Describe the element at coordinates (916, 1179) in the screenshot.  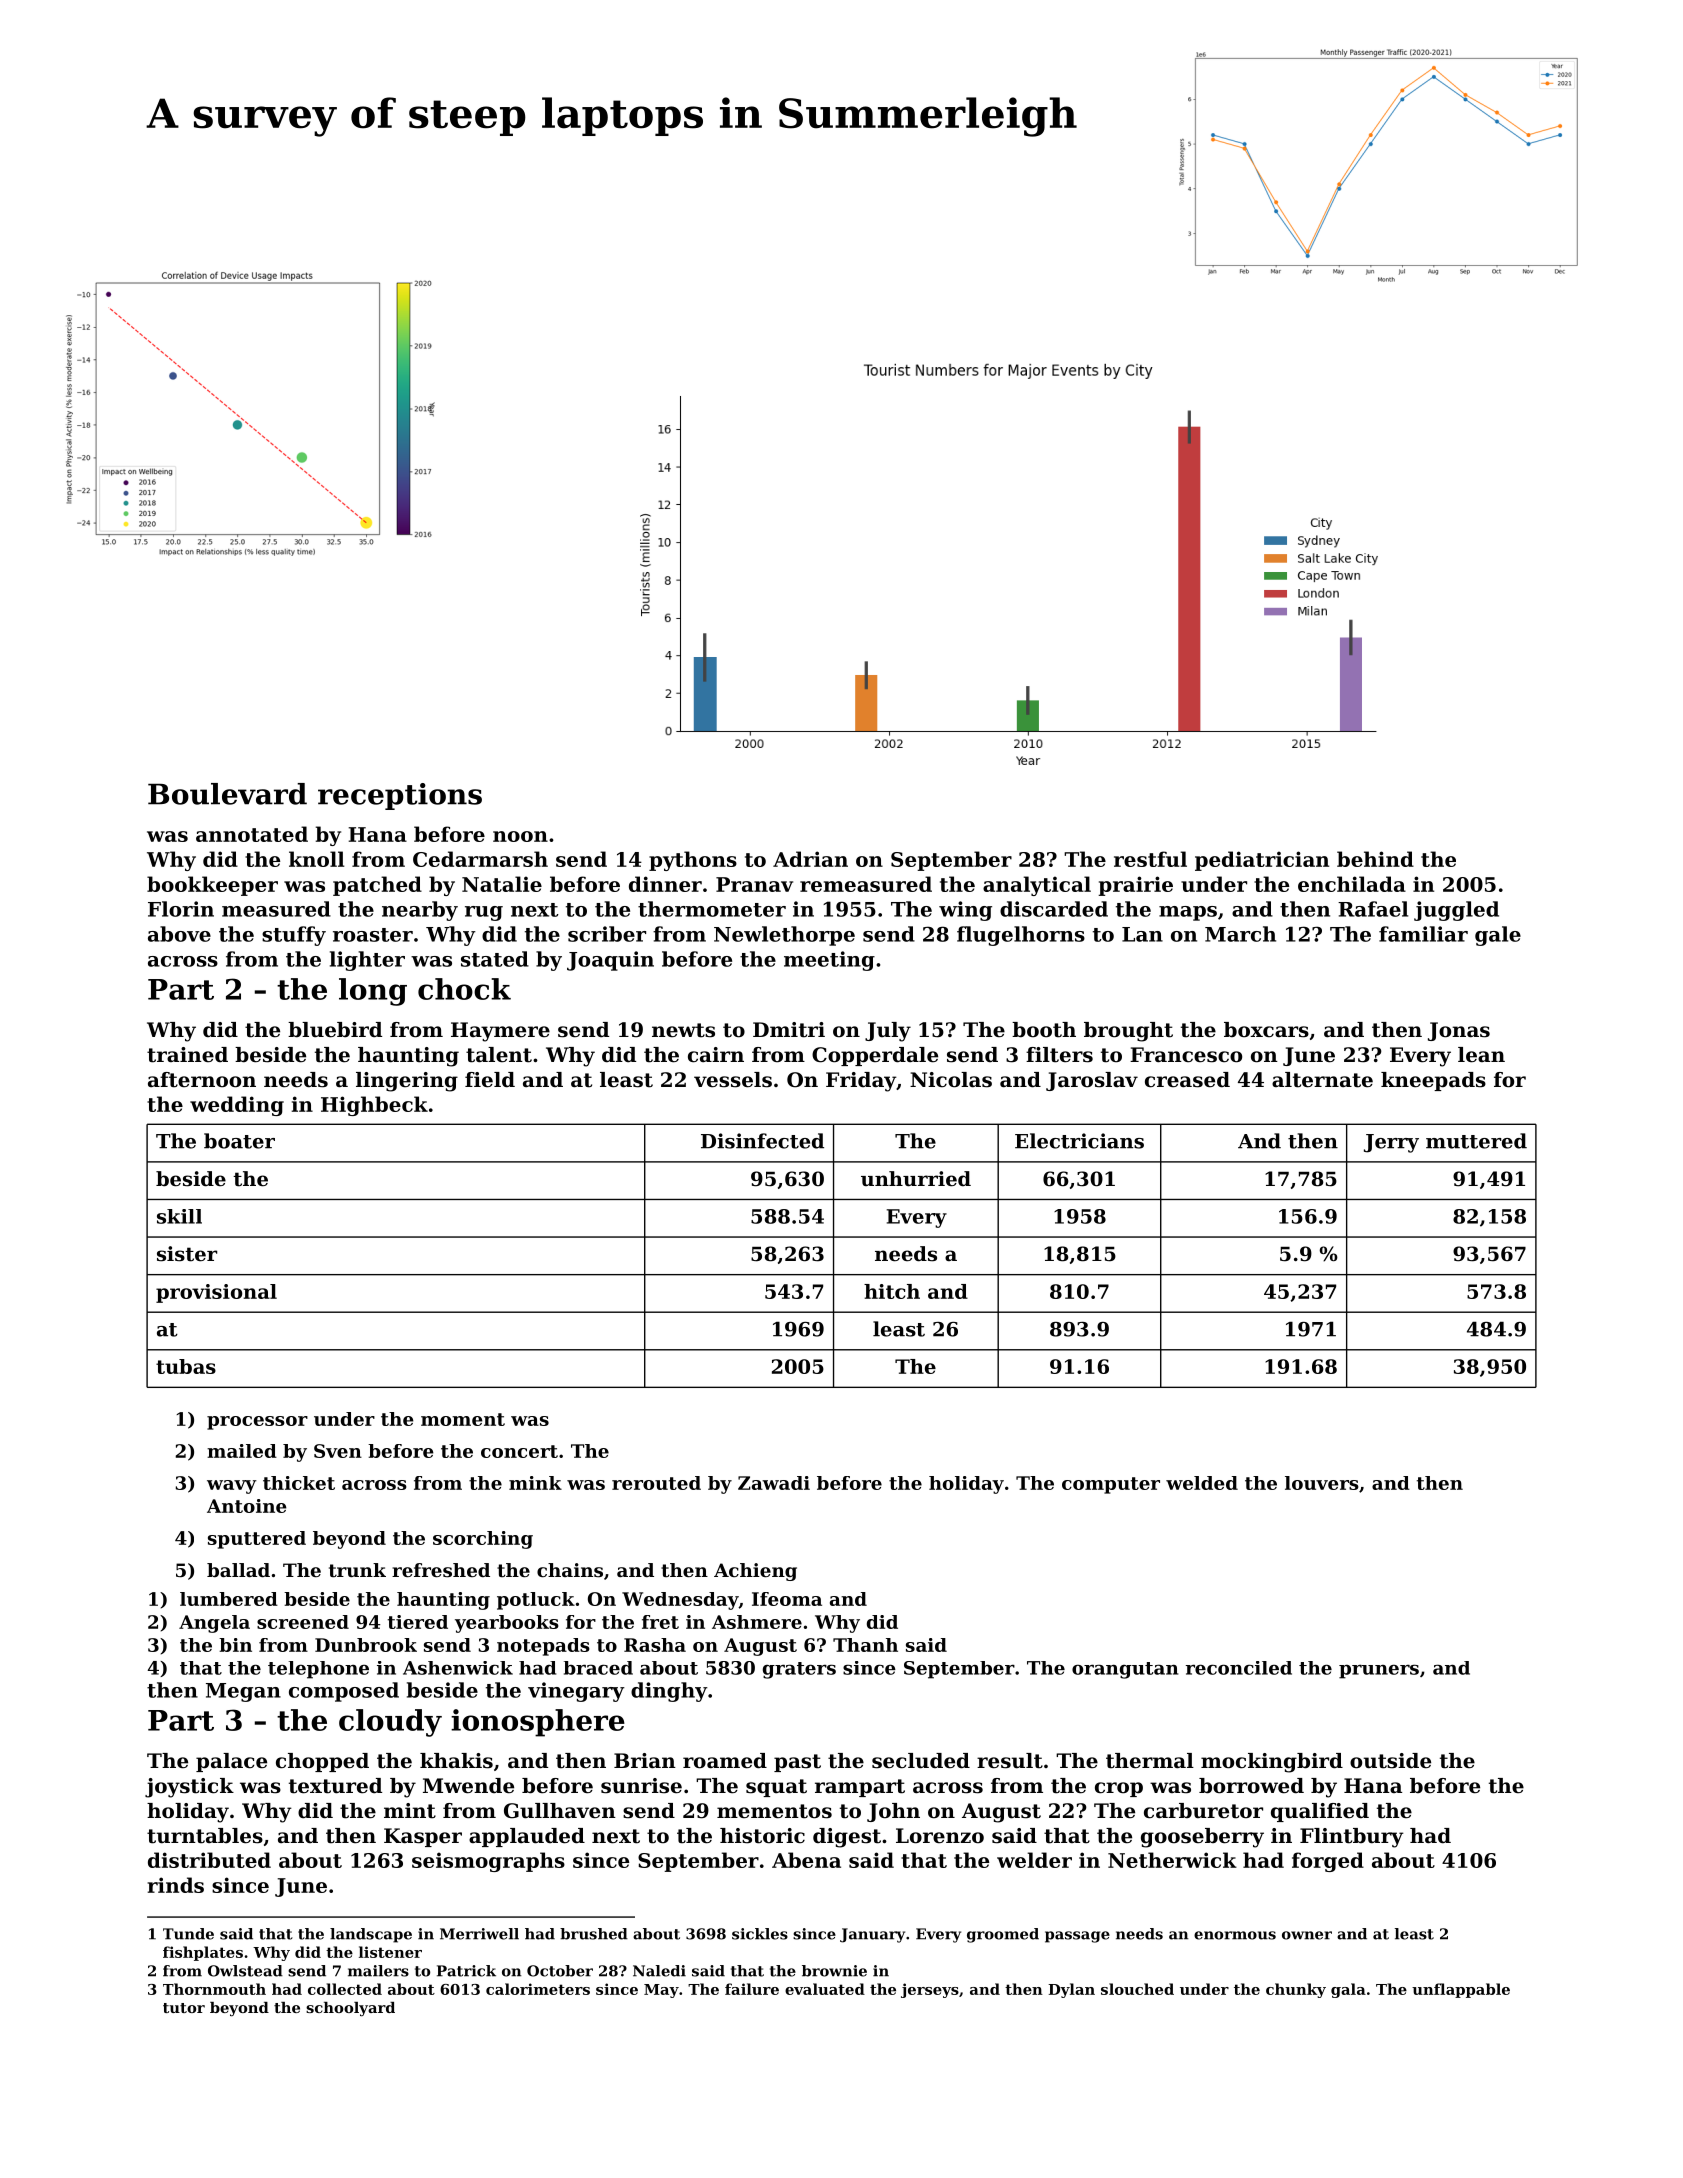
I see `unhurried` at that location.
